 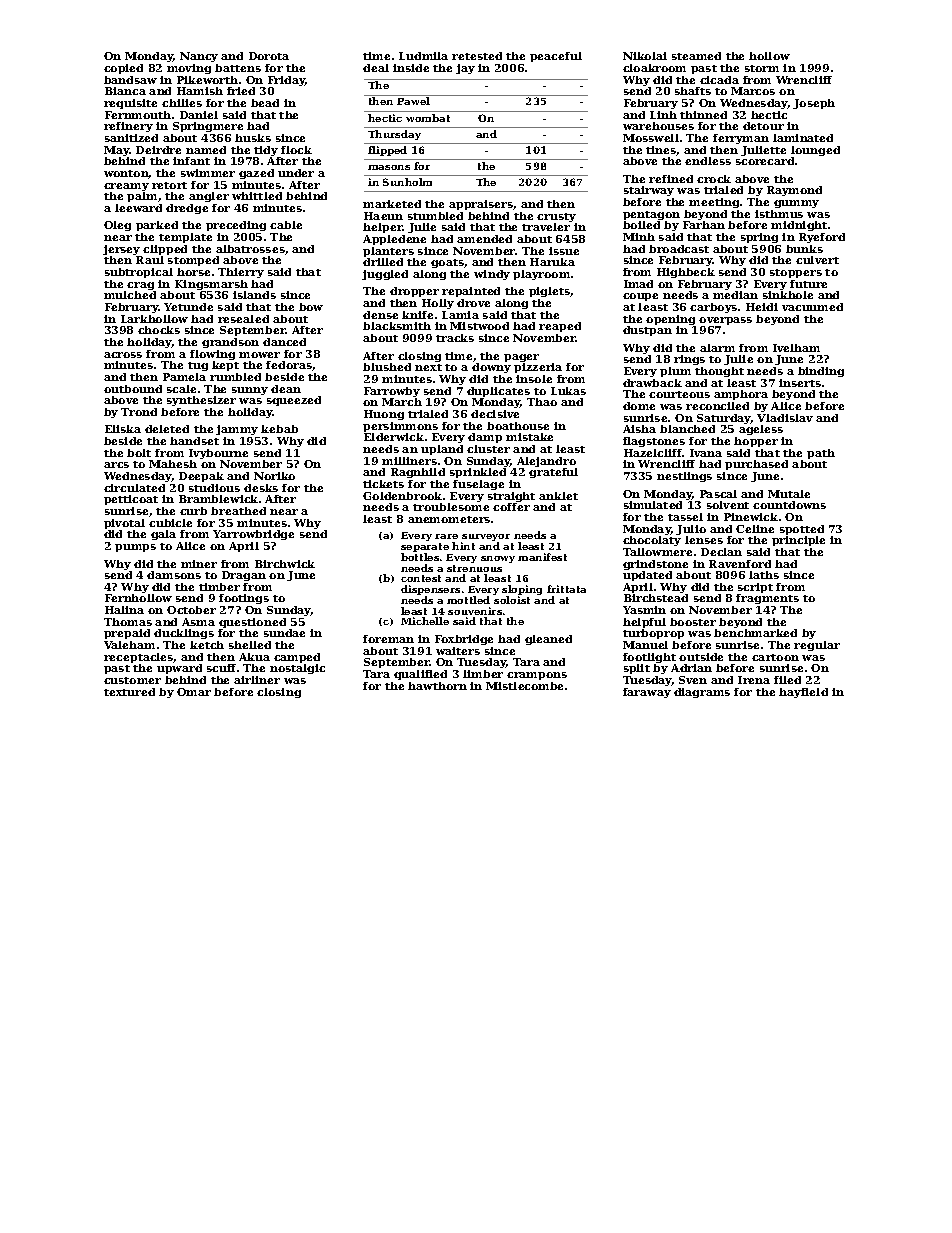 I want to click on kebab, so click(x=279, y=429).
